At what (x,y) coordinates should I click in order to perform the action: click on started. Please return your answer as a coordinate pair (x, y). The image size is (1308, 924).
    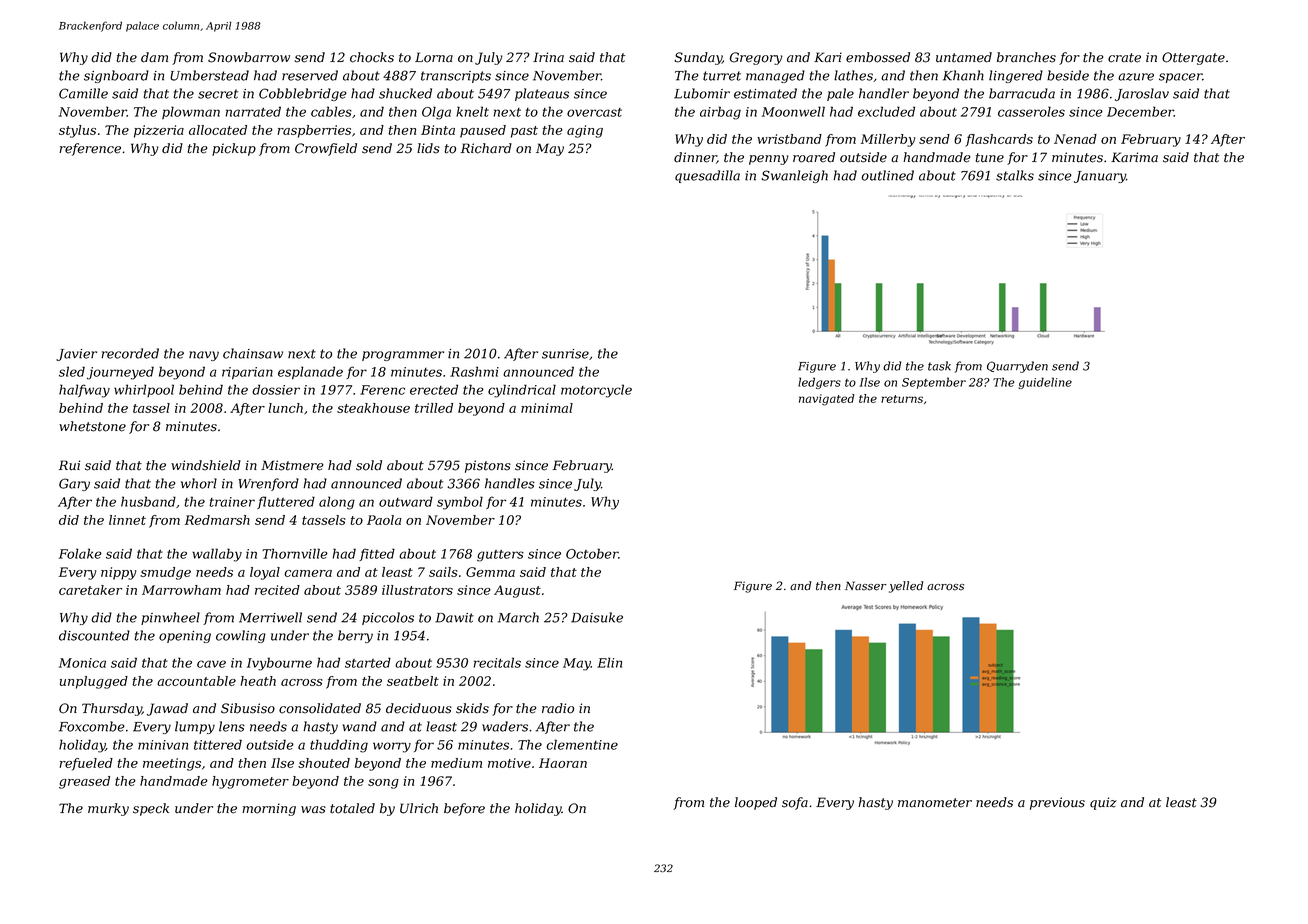
    Looking at the image, I should click on (368, 662).
